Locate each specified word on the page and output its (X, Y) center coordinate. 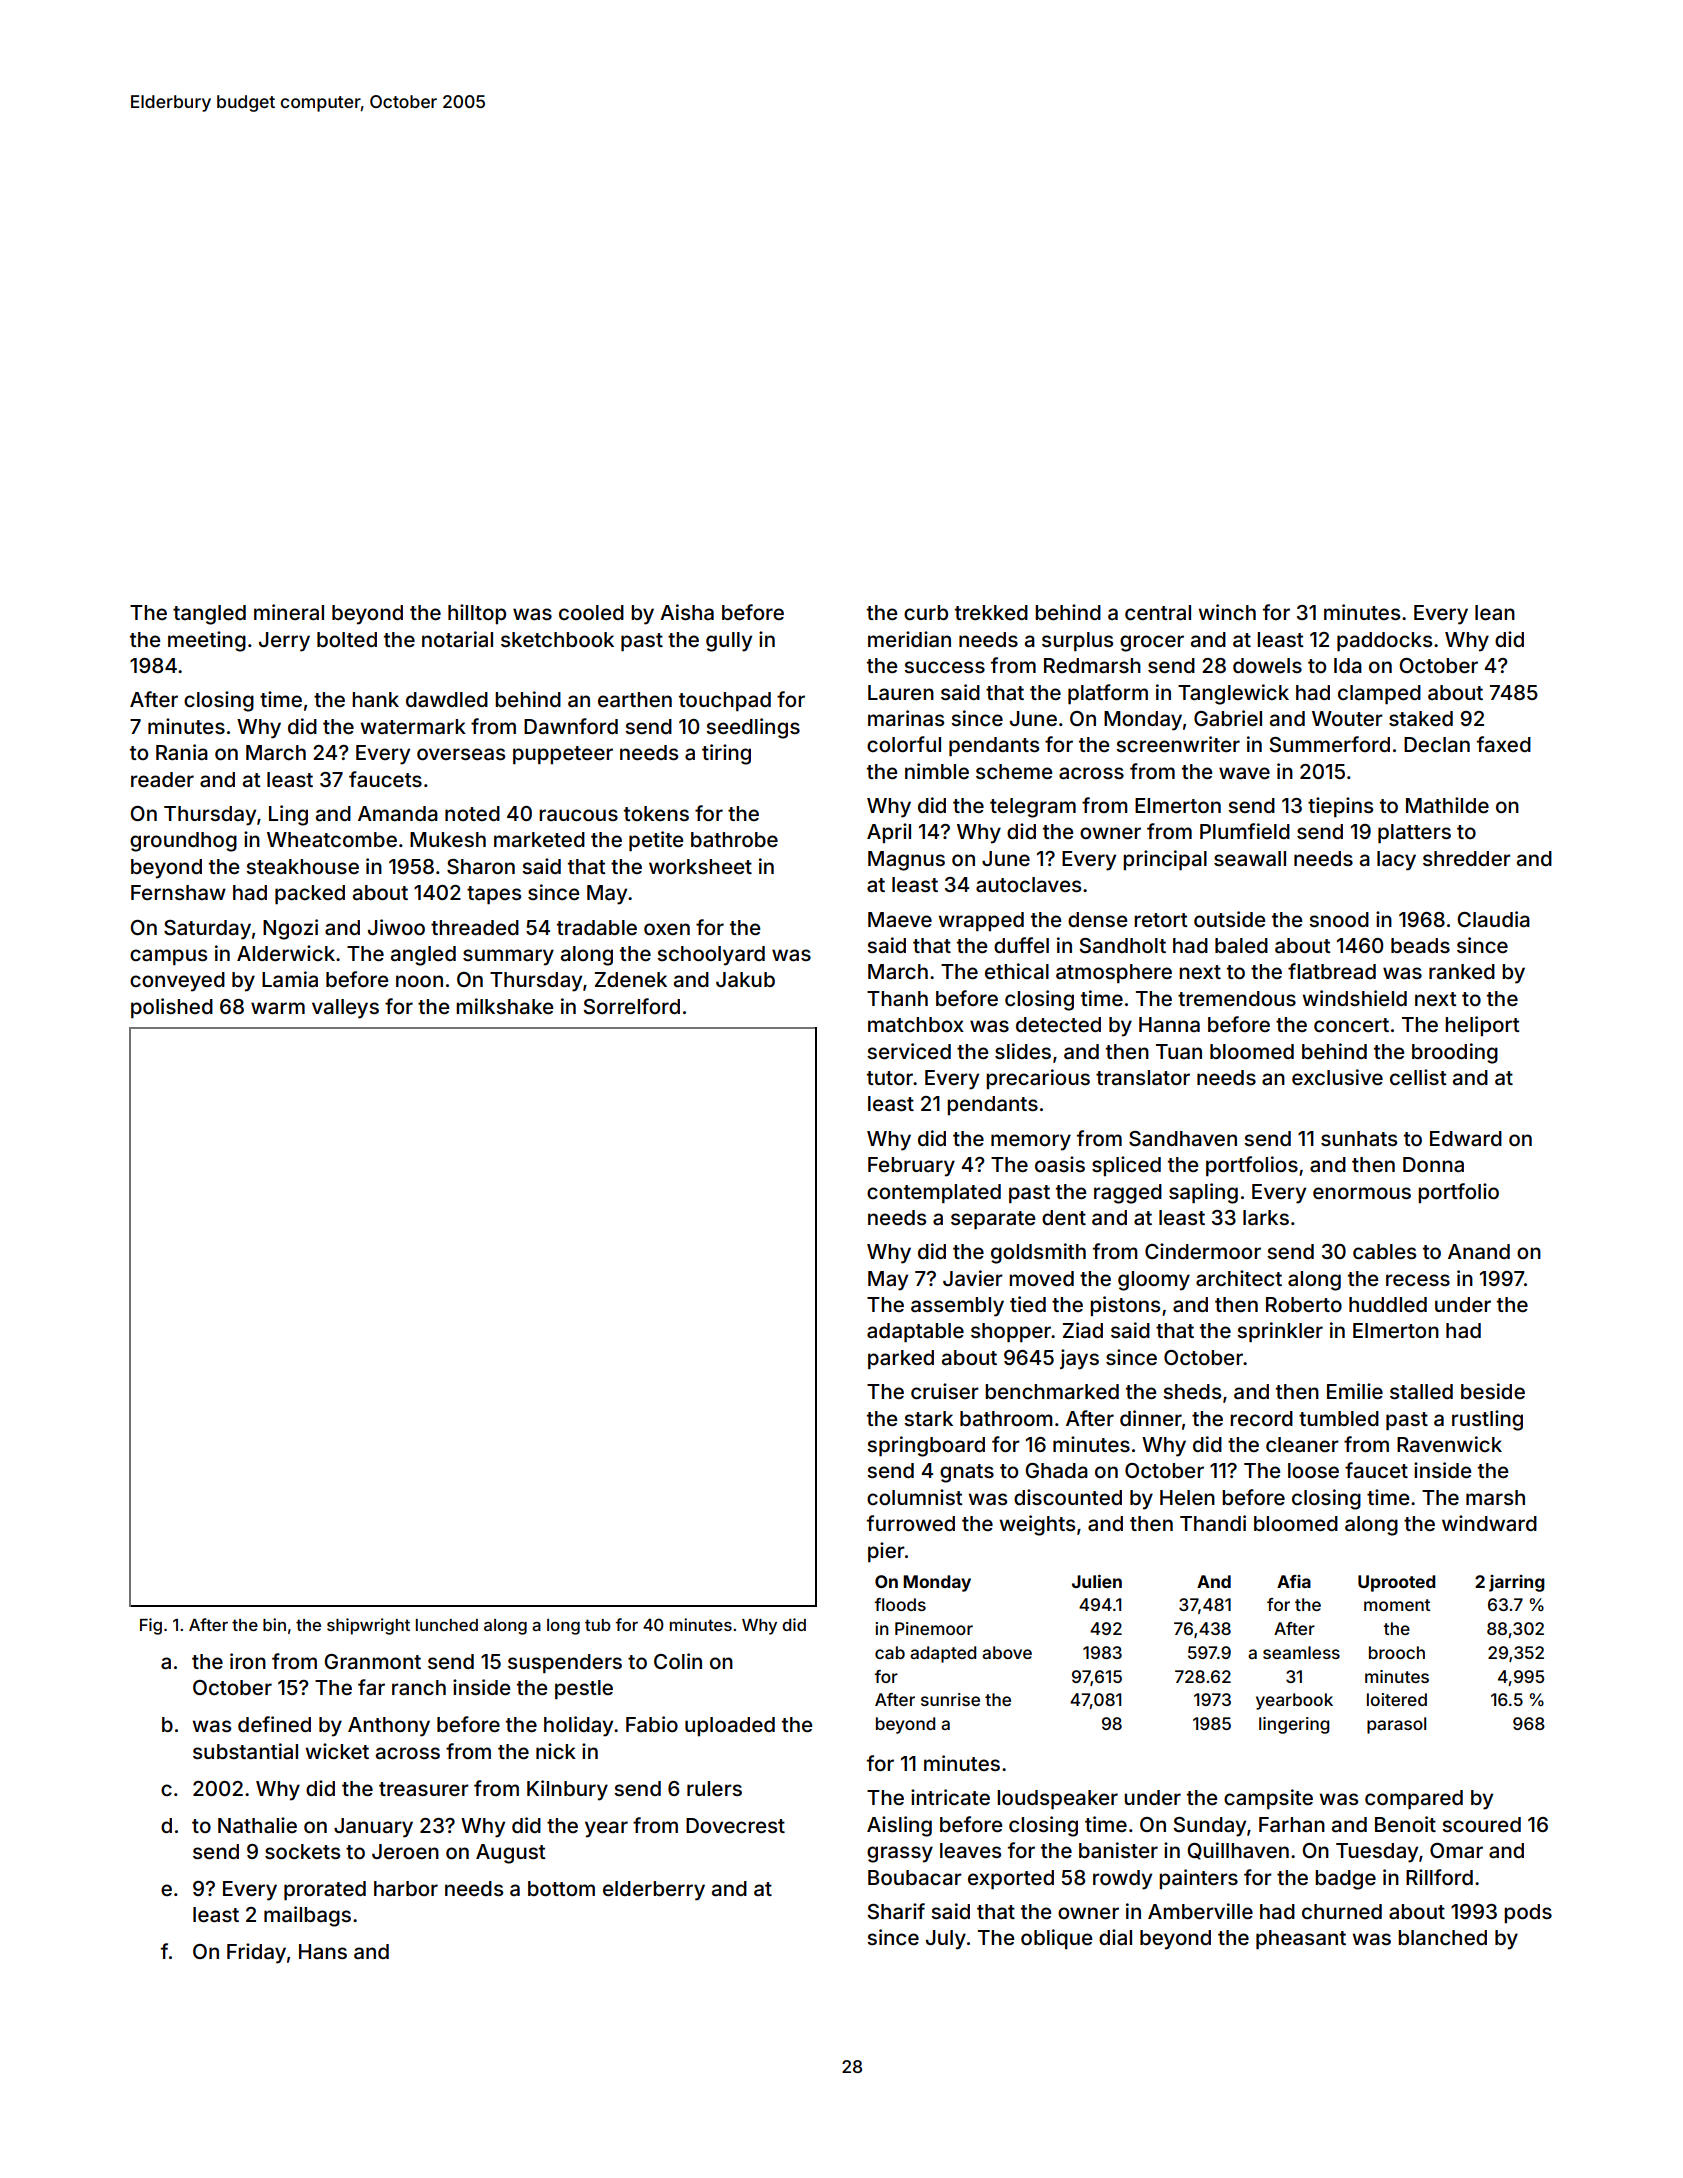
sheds (1192, 1391)
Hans (323, 1951)
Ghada (1056, 1470)
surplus (1077, 641)
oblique (1057, 1939)
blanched (1442, 1937)
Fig (151, 1626)
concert (1351, 1025)
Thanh (897, 998)
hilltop (477, 614)
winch (1227, 612)
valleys (345, 1009)
